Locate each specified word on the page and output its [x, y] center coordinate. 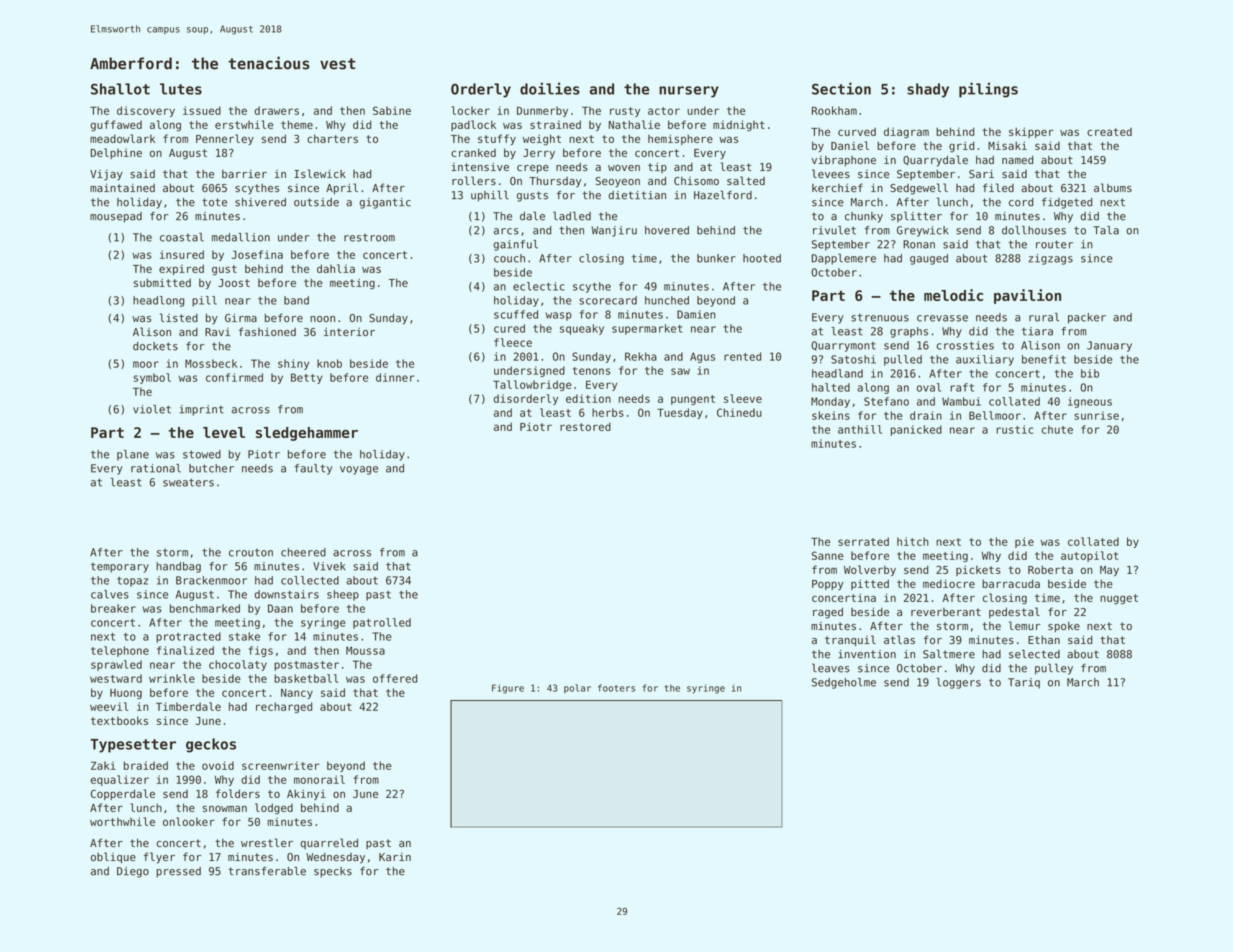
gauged [929, 259]
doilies [550, 88]
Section [841, 88]
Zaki [103, 765]
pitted [870, 584]
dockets [155, 346]
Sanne [828, 555]
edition [588, 398]
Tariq [1024, 683]
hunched [667, 300]
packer [1087, 318]
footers [616, 688]
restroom [369, 238]
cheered [303, 552]
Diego [133, 872]
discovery [146, 111]
